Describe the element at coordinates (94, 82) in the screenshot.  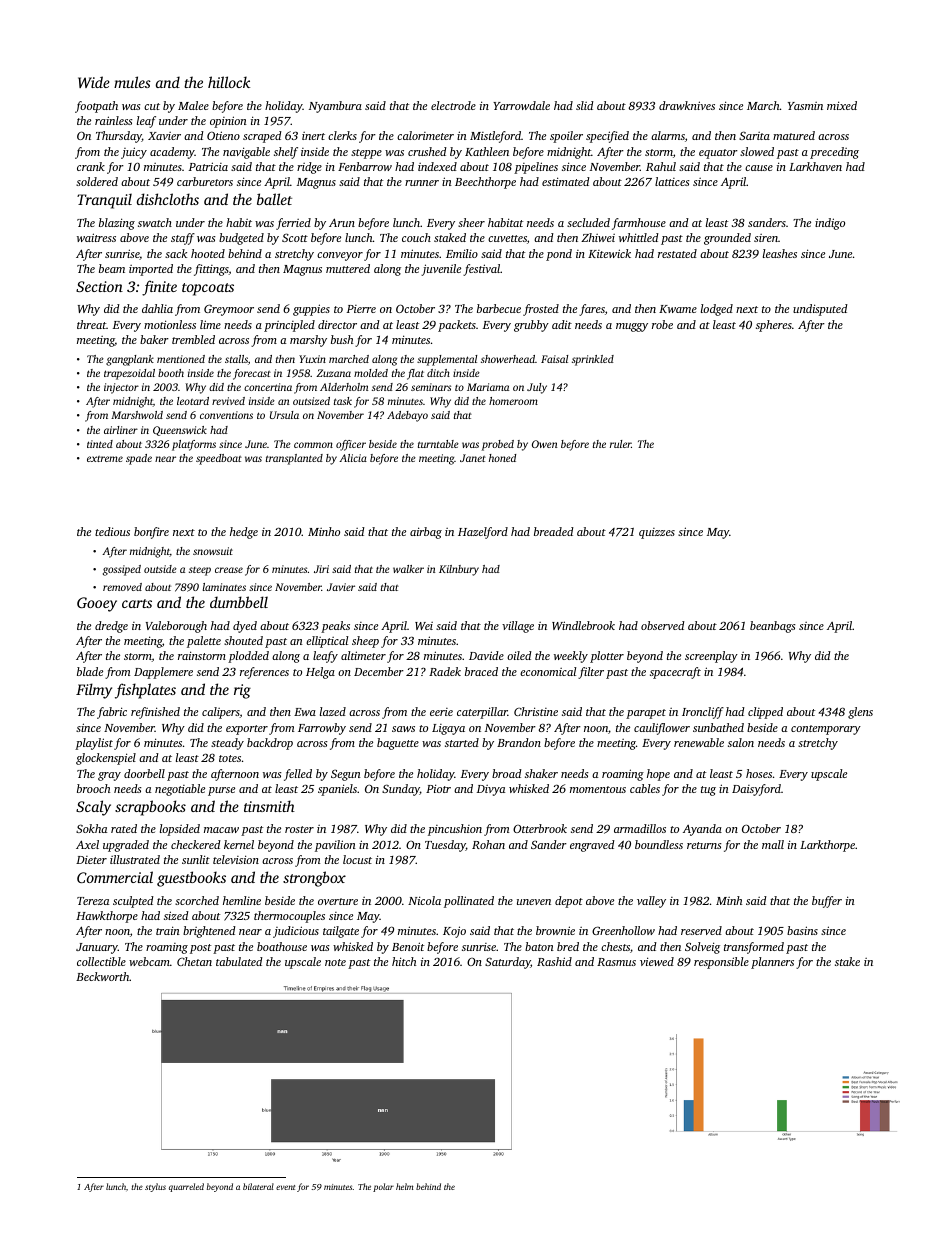
I see `Wide` at that location.
